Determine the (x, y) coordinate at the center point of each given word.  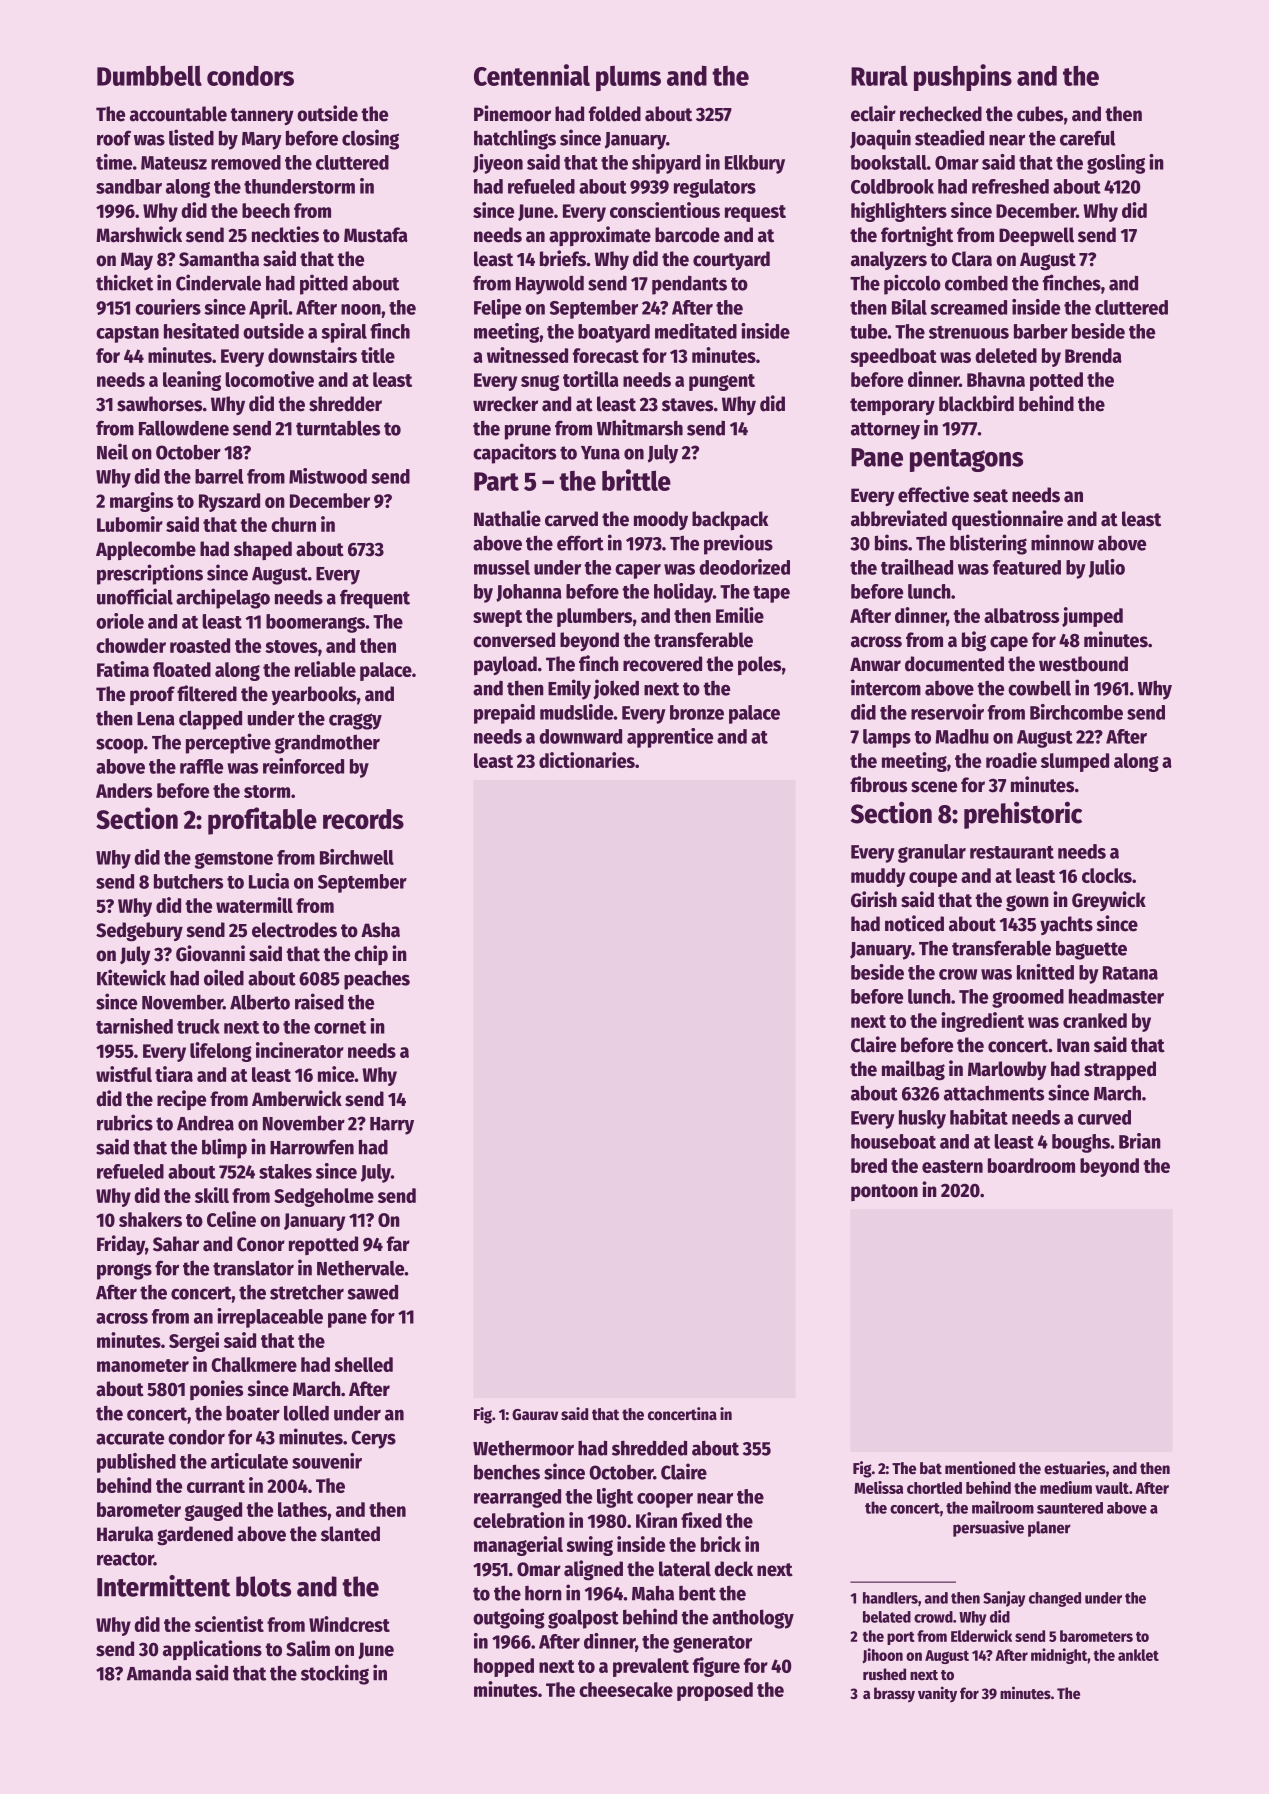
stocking (335, 1674)
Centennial (532, 75)
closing (370, 139)
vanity (937, 1694)
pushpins (963, 77)
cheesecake (626, 1689)
